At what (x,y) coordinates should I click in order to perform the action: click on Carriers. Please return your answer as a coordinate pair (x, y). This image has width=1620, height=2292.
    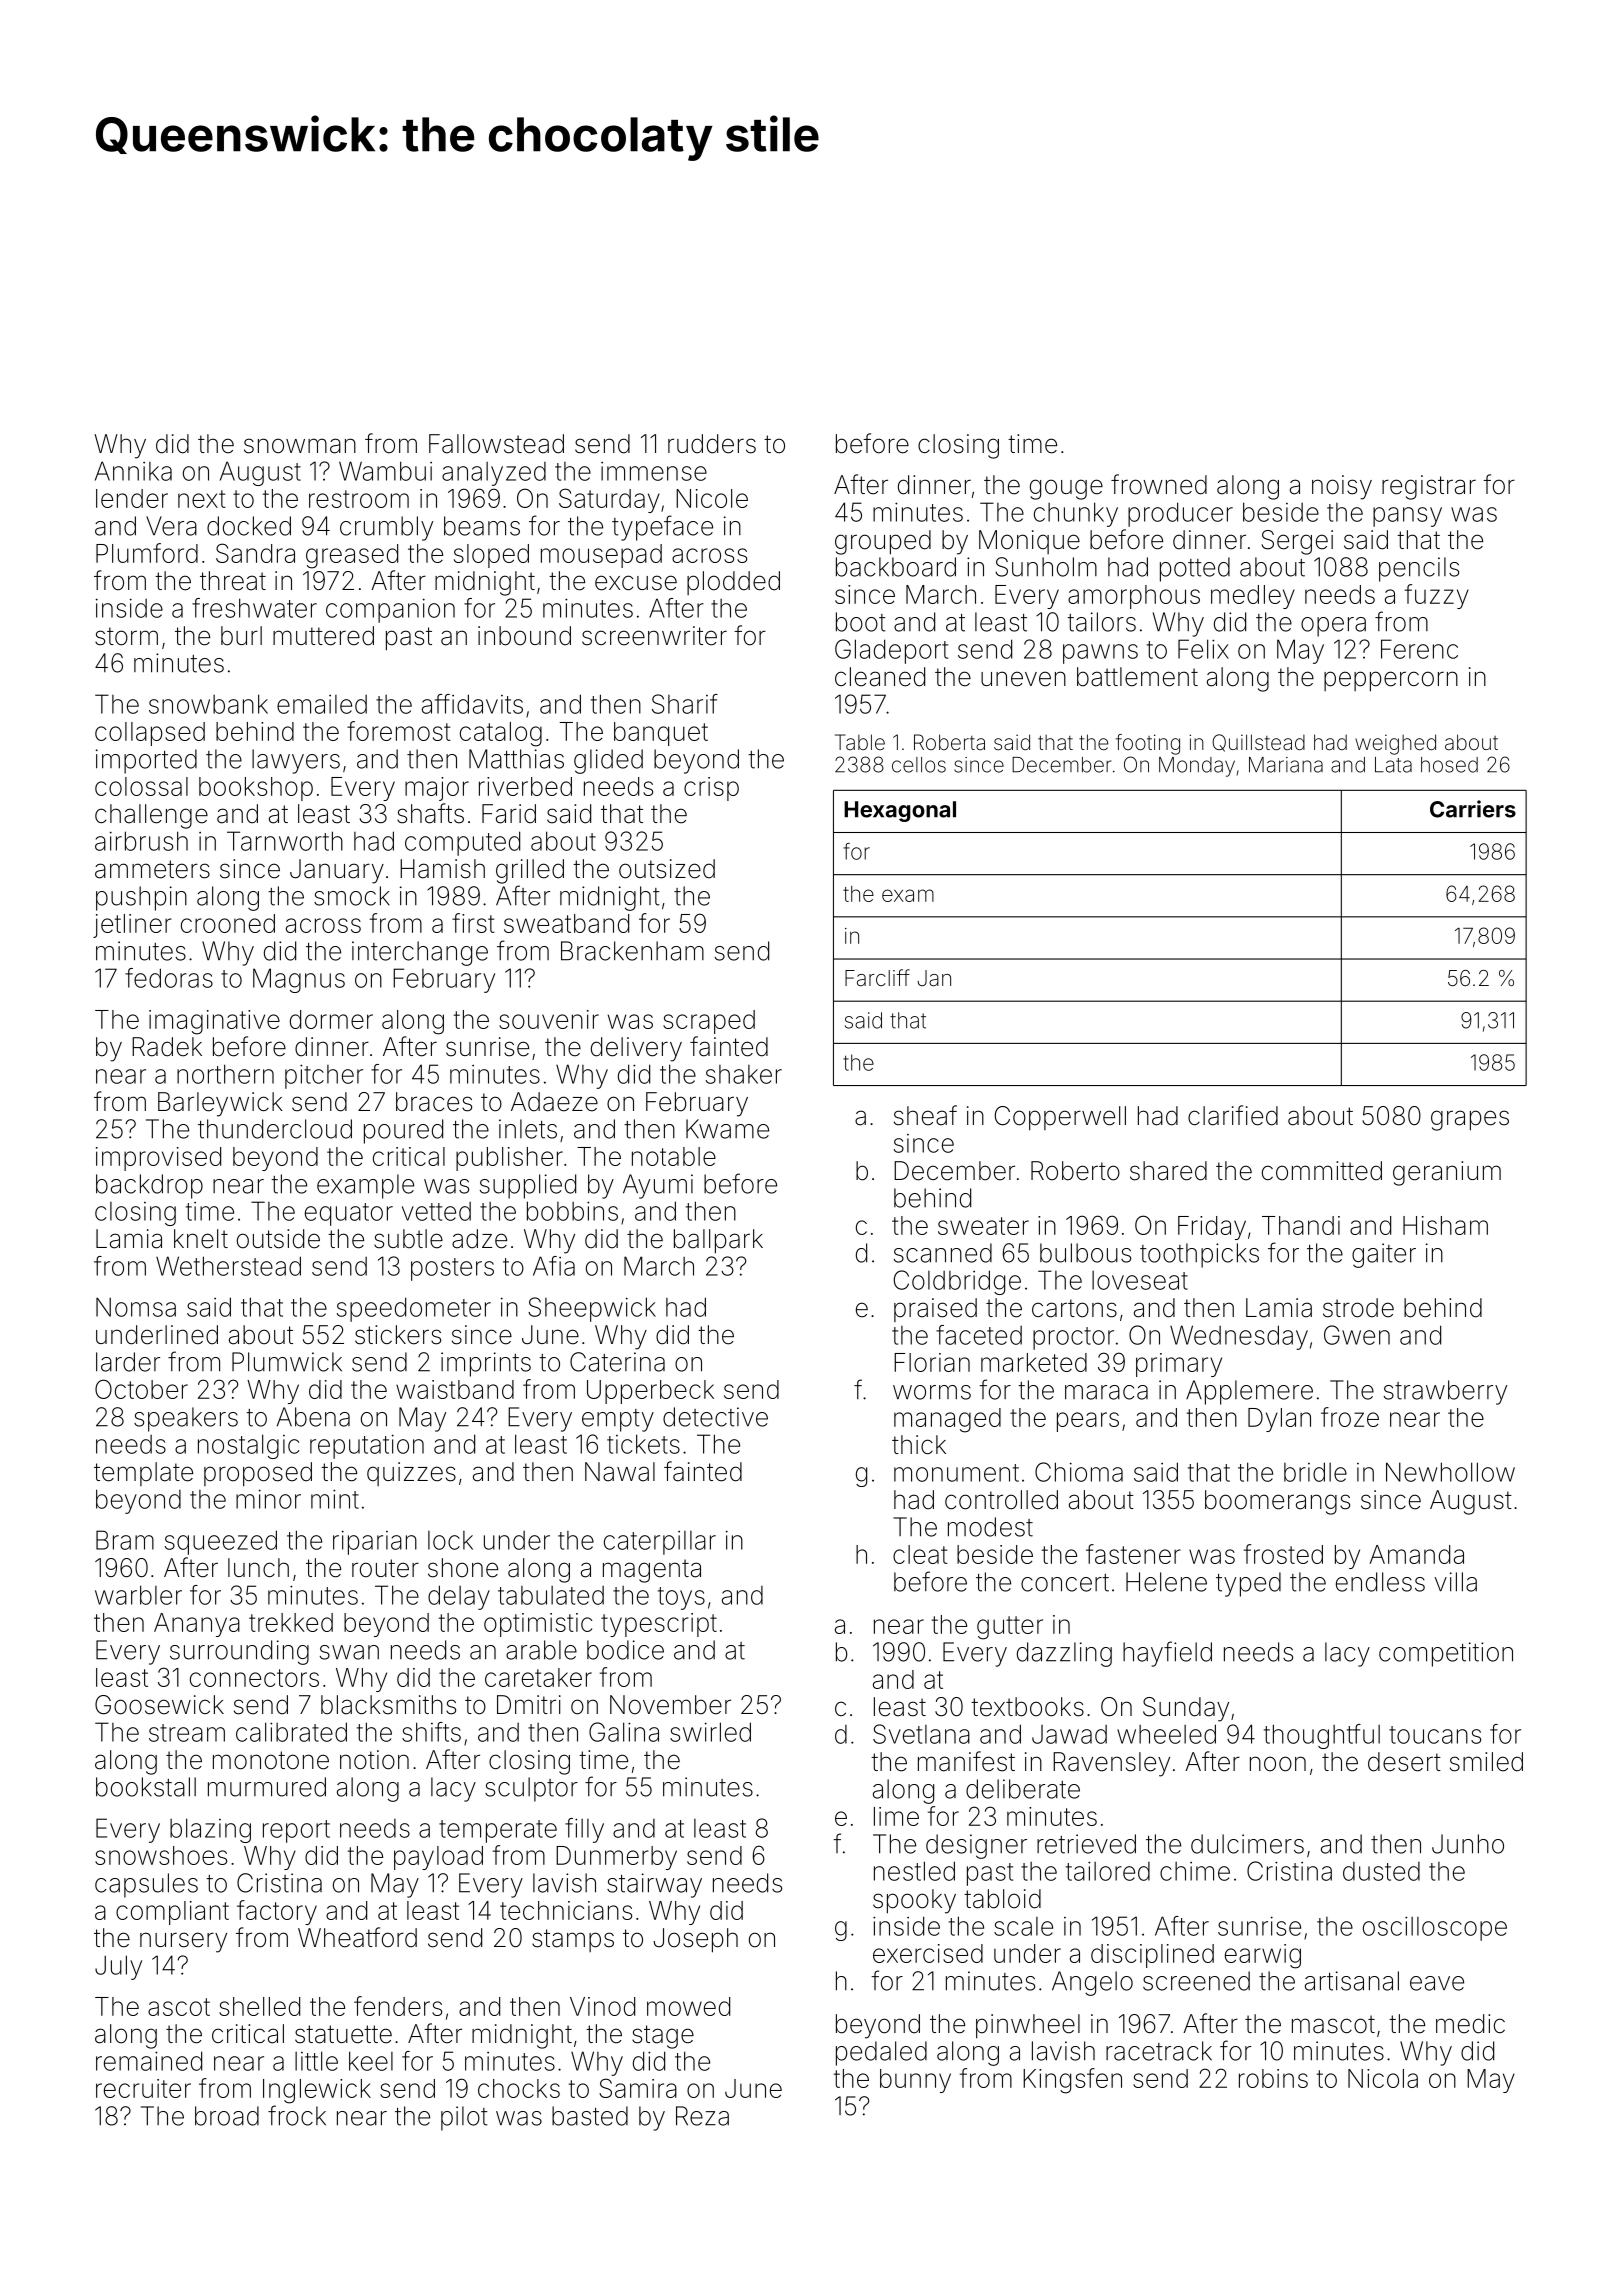
    Looking at the image, I should click on (1473, 809).
